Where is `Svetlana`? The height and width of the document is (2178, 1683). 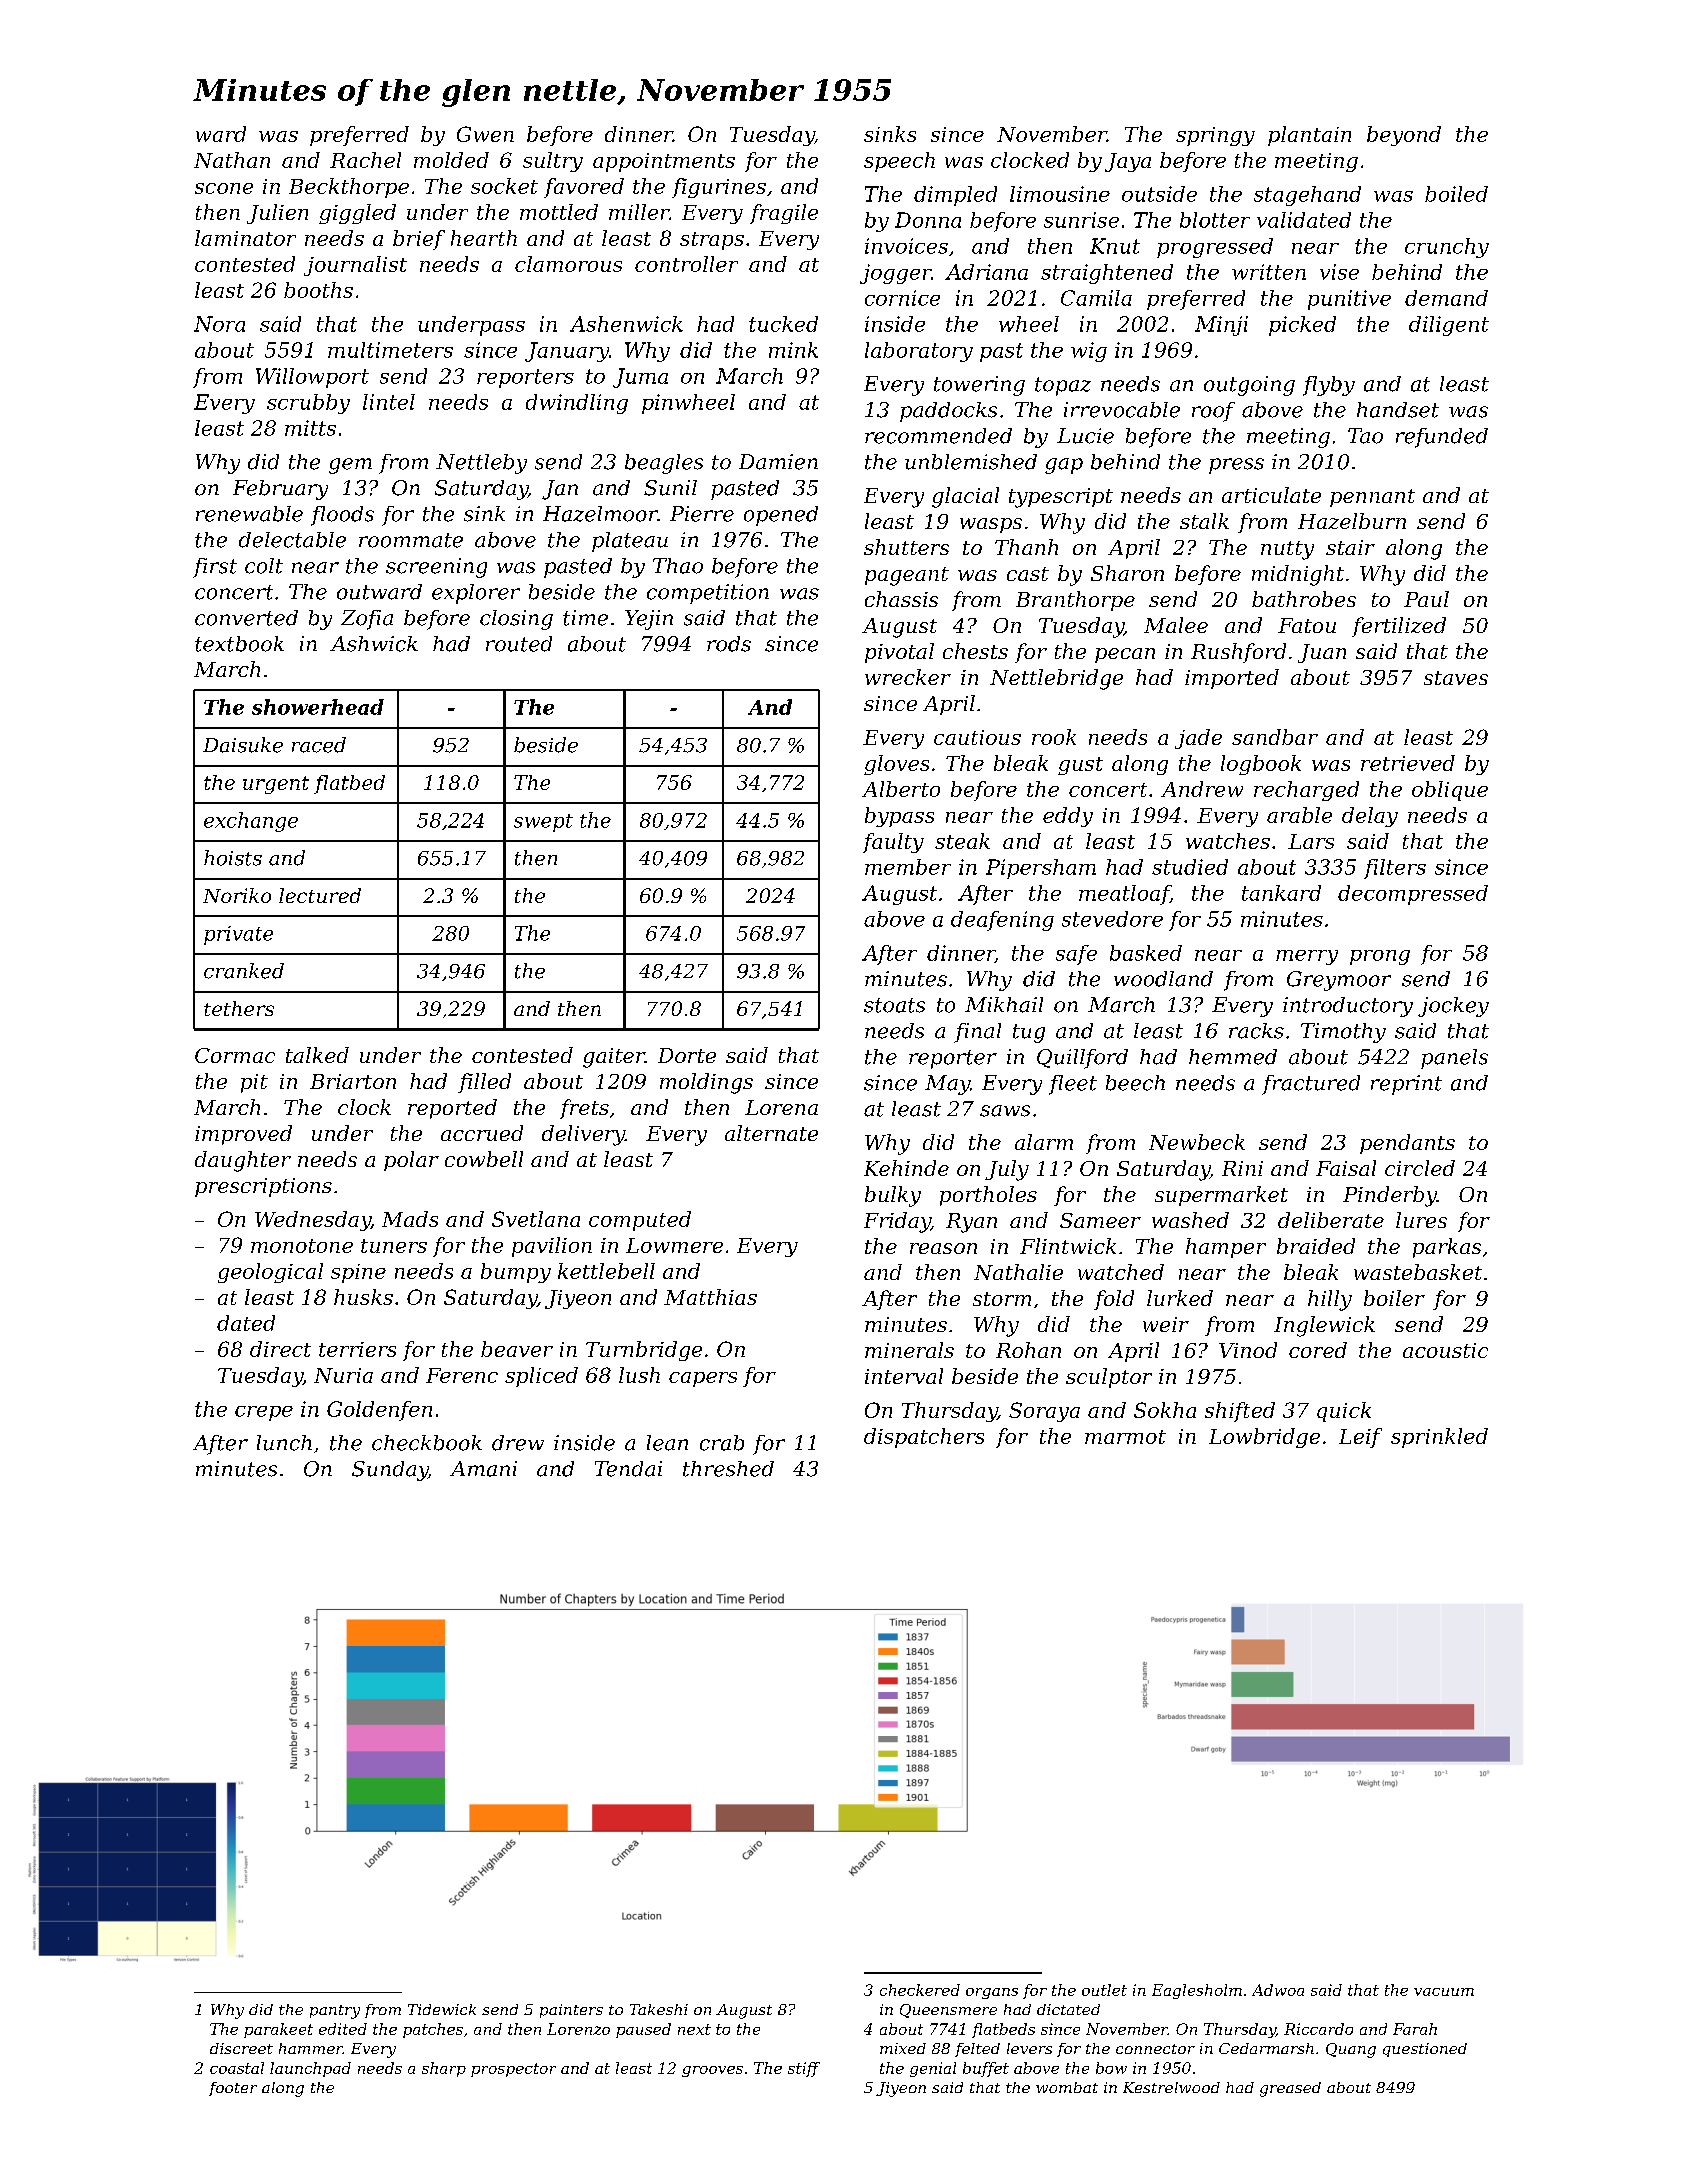
Svetlana is located at coordinates (536, 1219).
